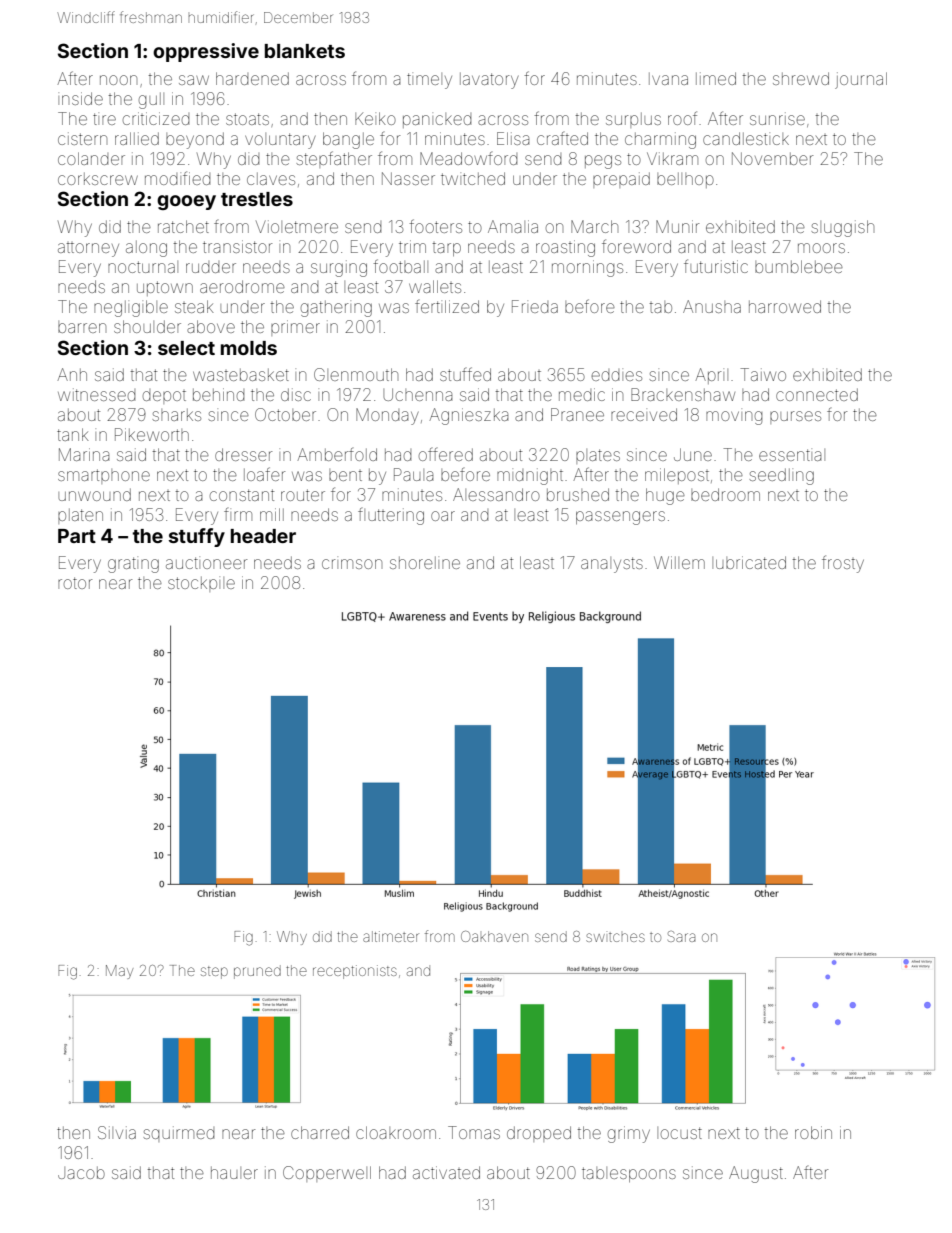 This screenshot has width=952, height=1233. I want to click on Glenmouth, so click(356, 374).
